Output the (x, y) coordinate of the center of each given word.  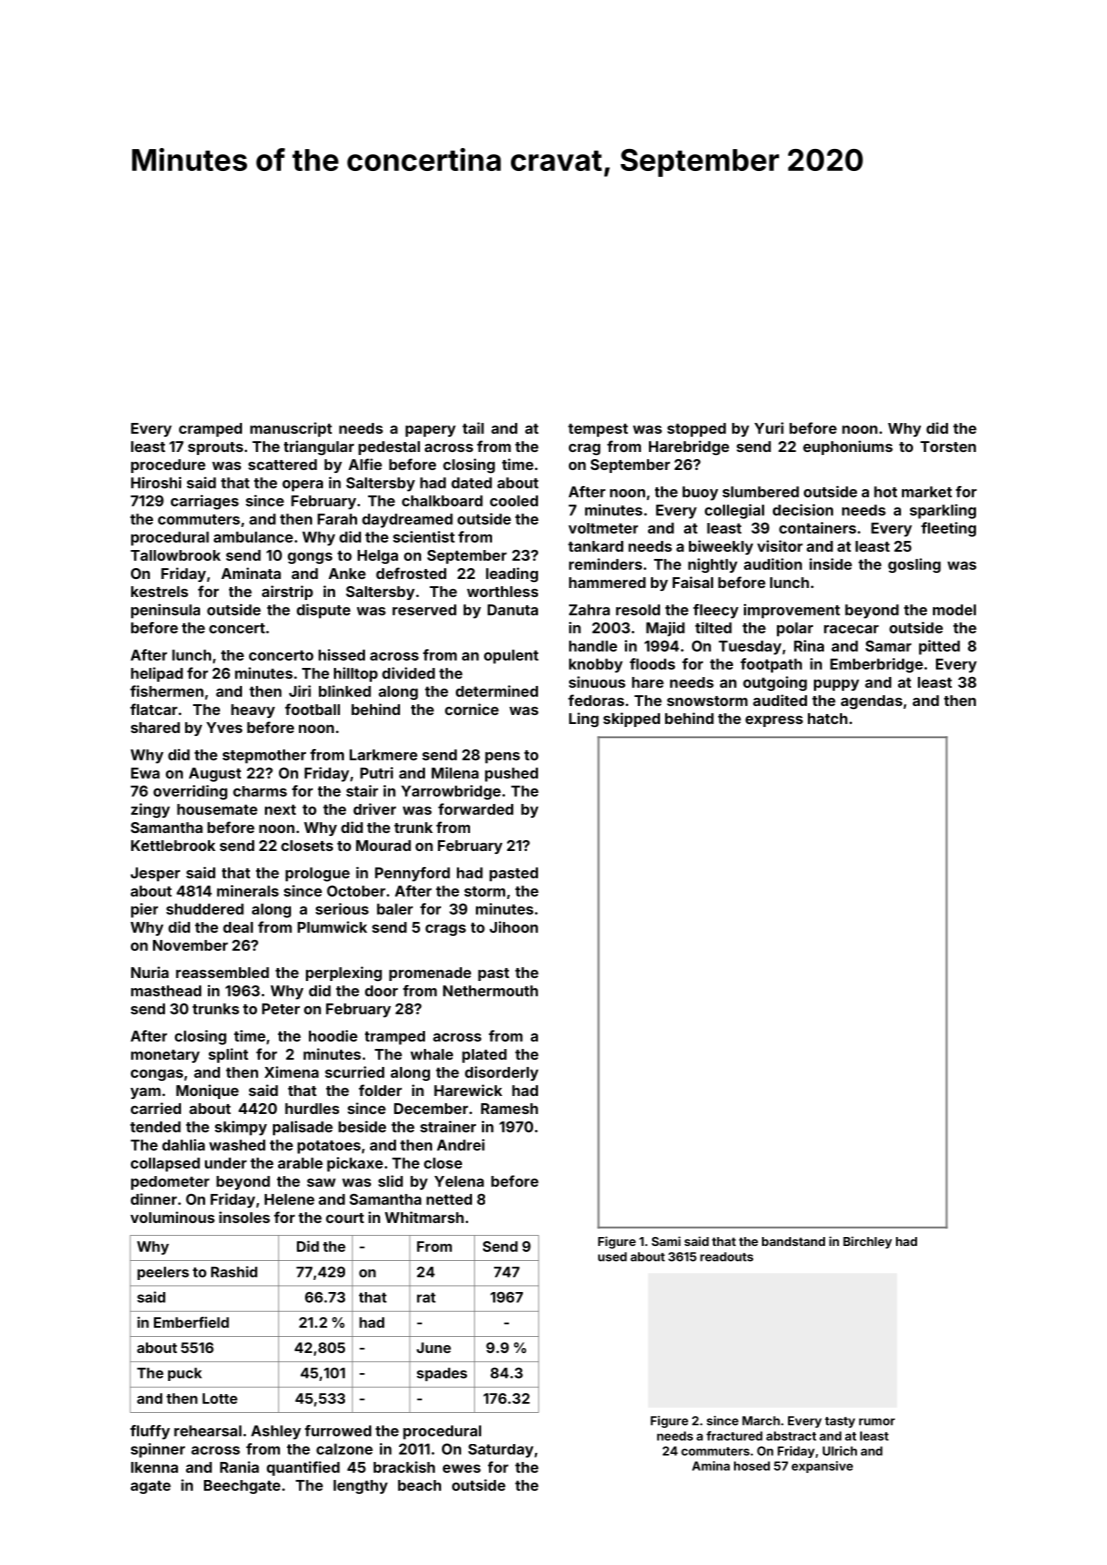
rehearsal (208, 1431)
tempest (598, 430)
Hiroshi (156, 483)
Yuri (769, 428)
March (761, 1421)
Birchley (867, 1242)
